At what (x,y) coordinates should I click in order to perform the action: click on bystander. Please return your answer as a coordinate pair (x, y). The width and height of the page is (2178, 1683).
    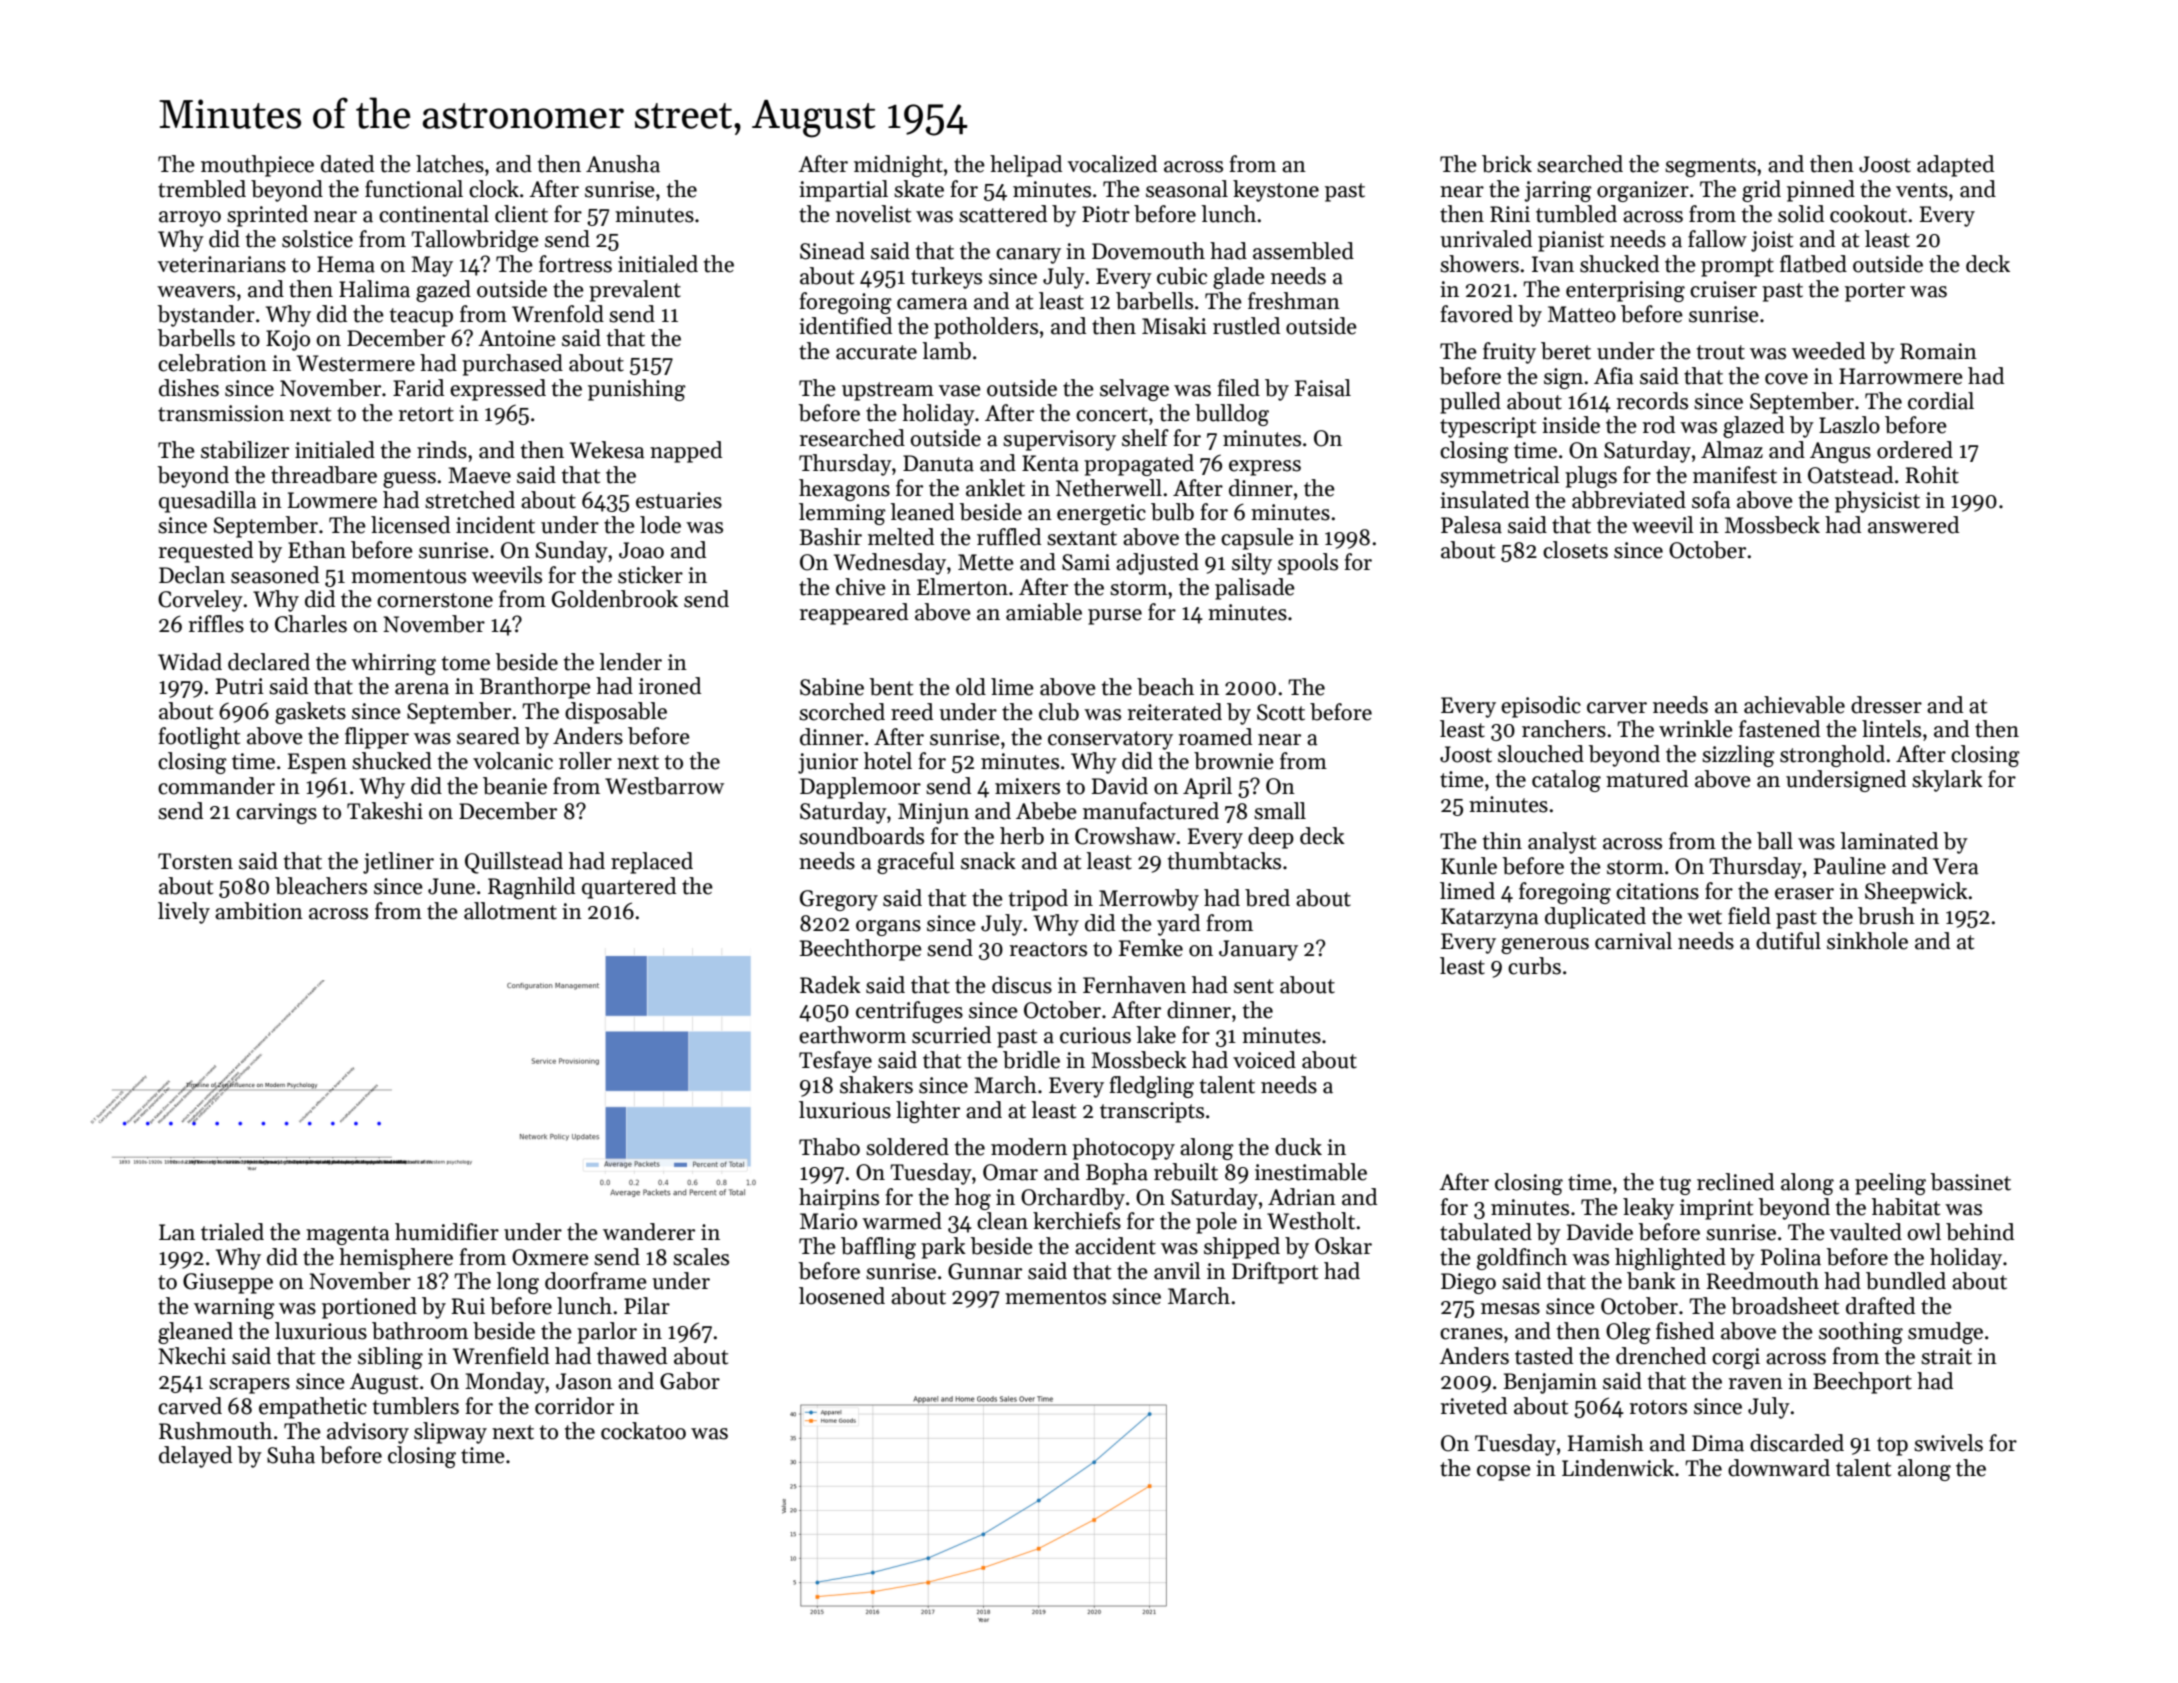
    Looking at the image, I should click on (206, 316).
